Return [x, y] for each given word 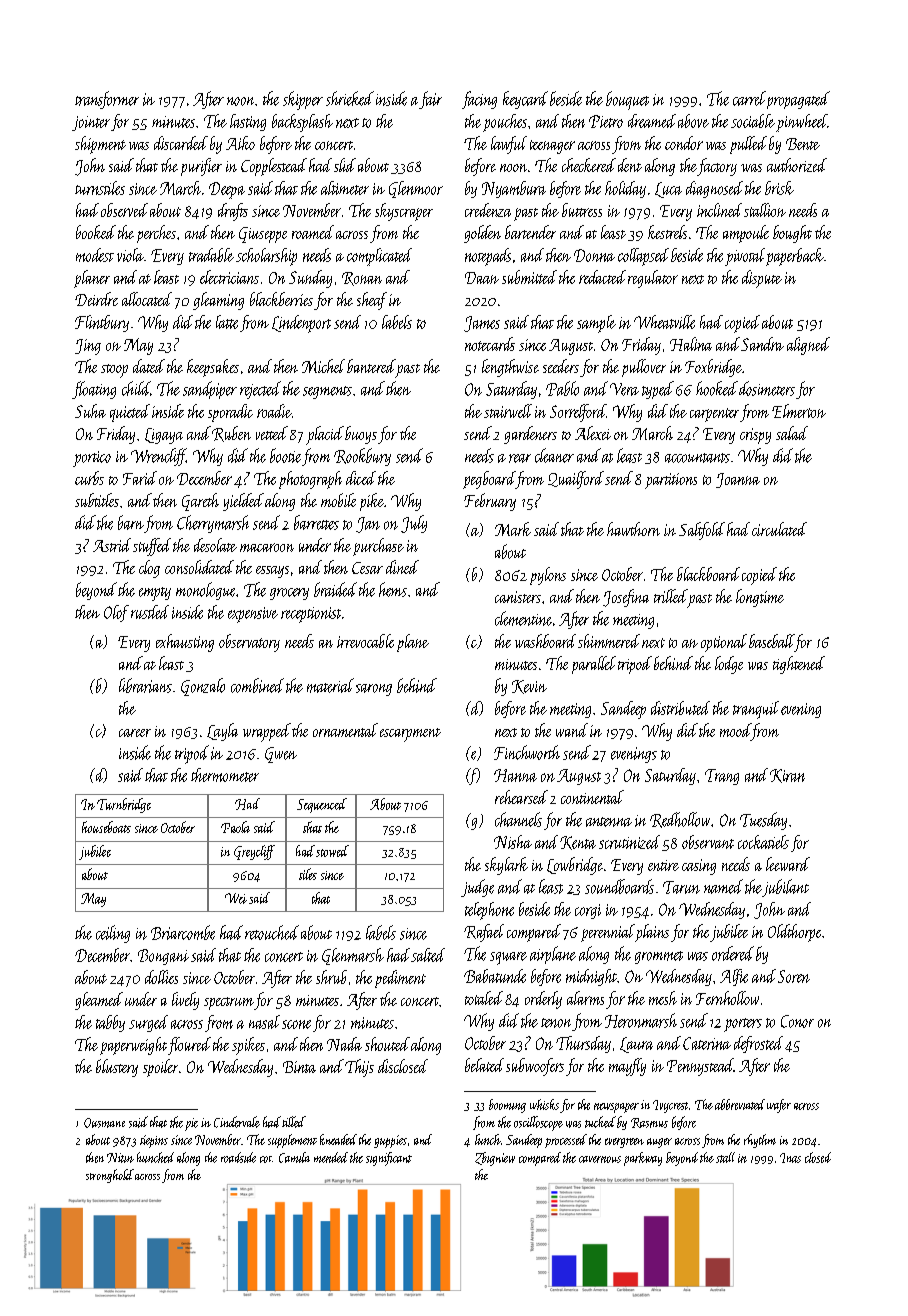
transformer [107, 100]
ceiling [113, 934]
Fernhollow [727, 998]
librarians [145, 685]
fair [430, 100]
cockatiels [763, 842]
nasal [264, 1022]
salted [428, 955]
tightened [799, 665]
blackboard [708, 574]
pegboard [489, 480]
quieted [130, 413]
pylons [548, 576]
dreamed [652, 121]
